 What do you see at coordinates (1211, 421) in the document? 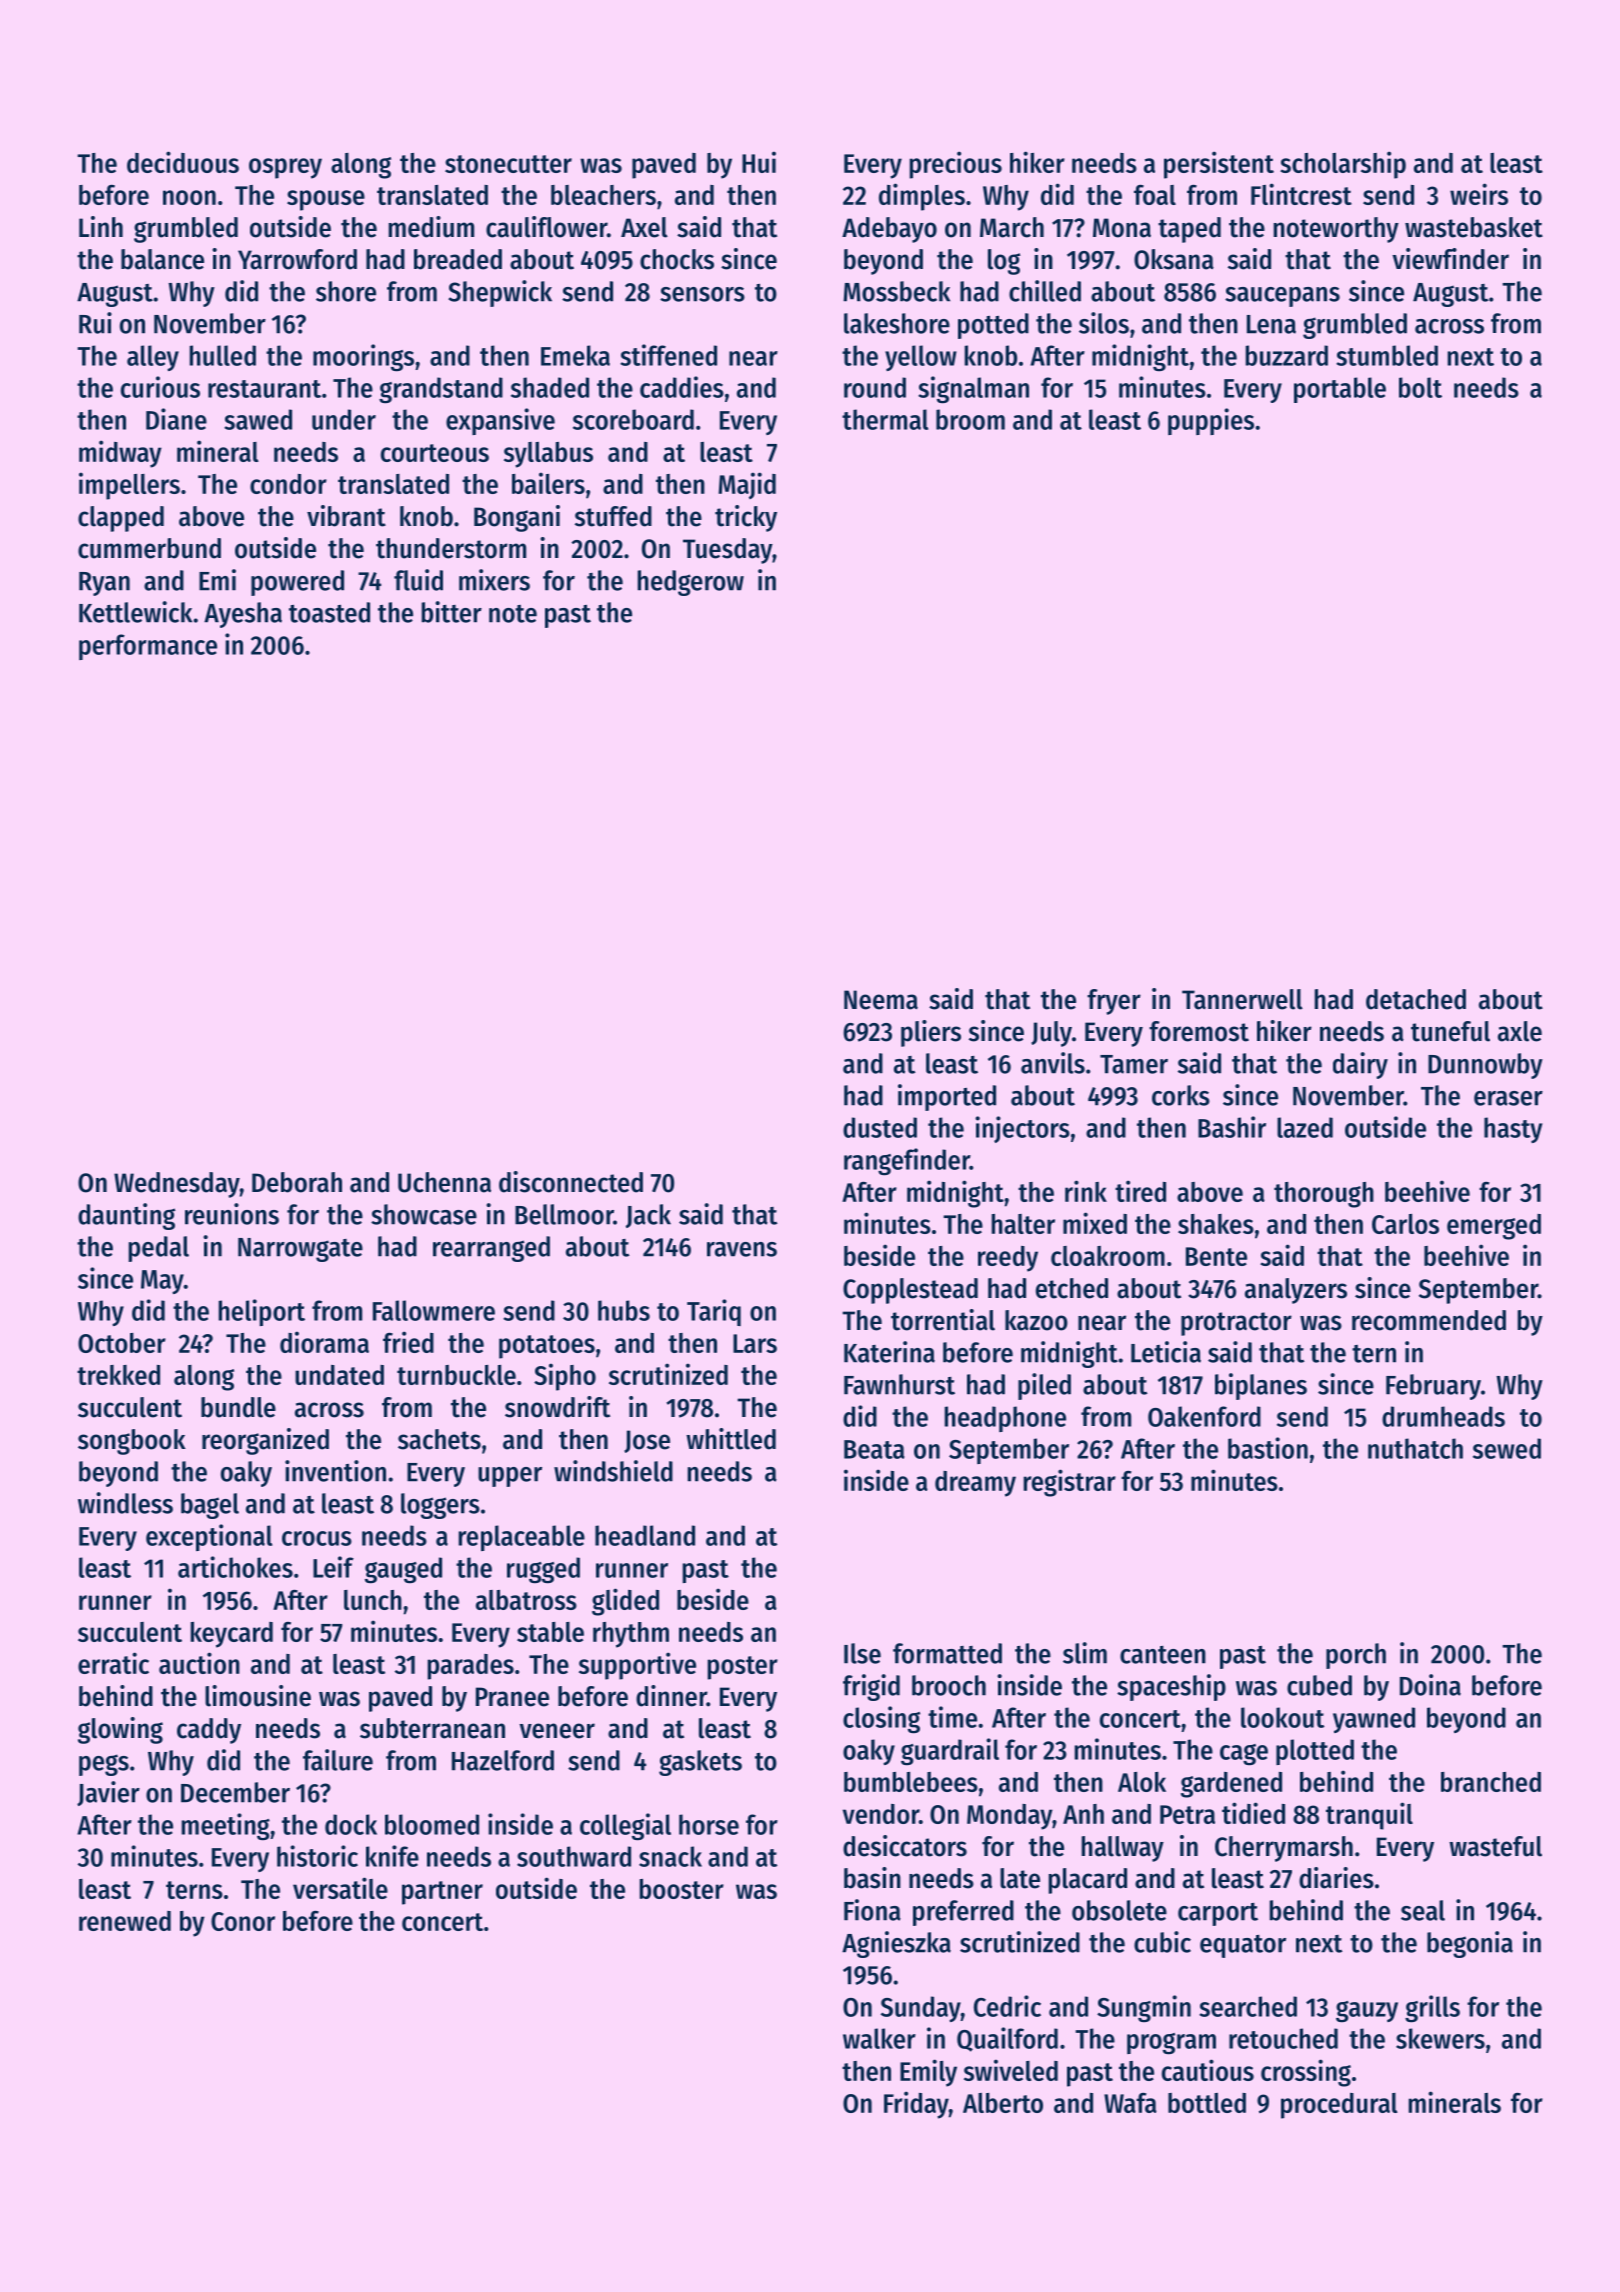
I see `puppies` at bounding box center [1211, 421].
